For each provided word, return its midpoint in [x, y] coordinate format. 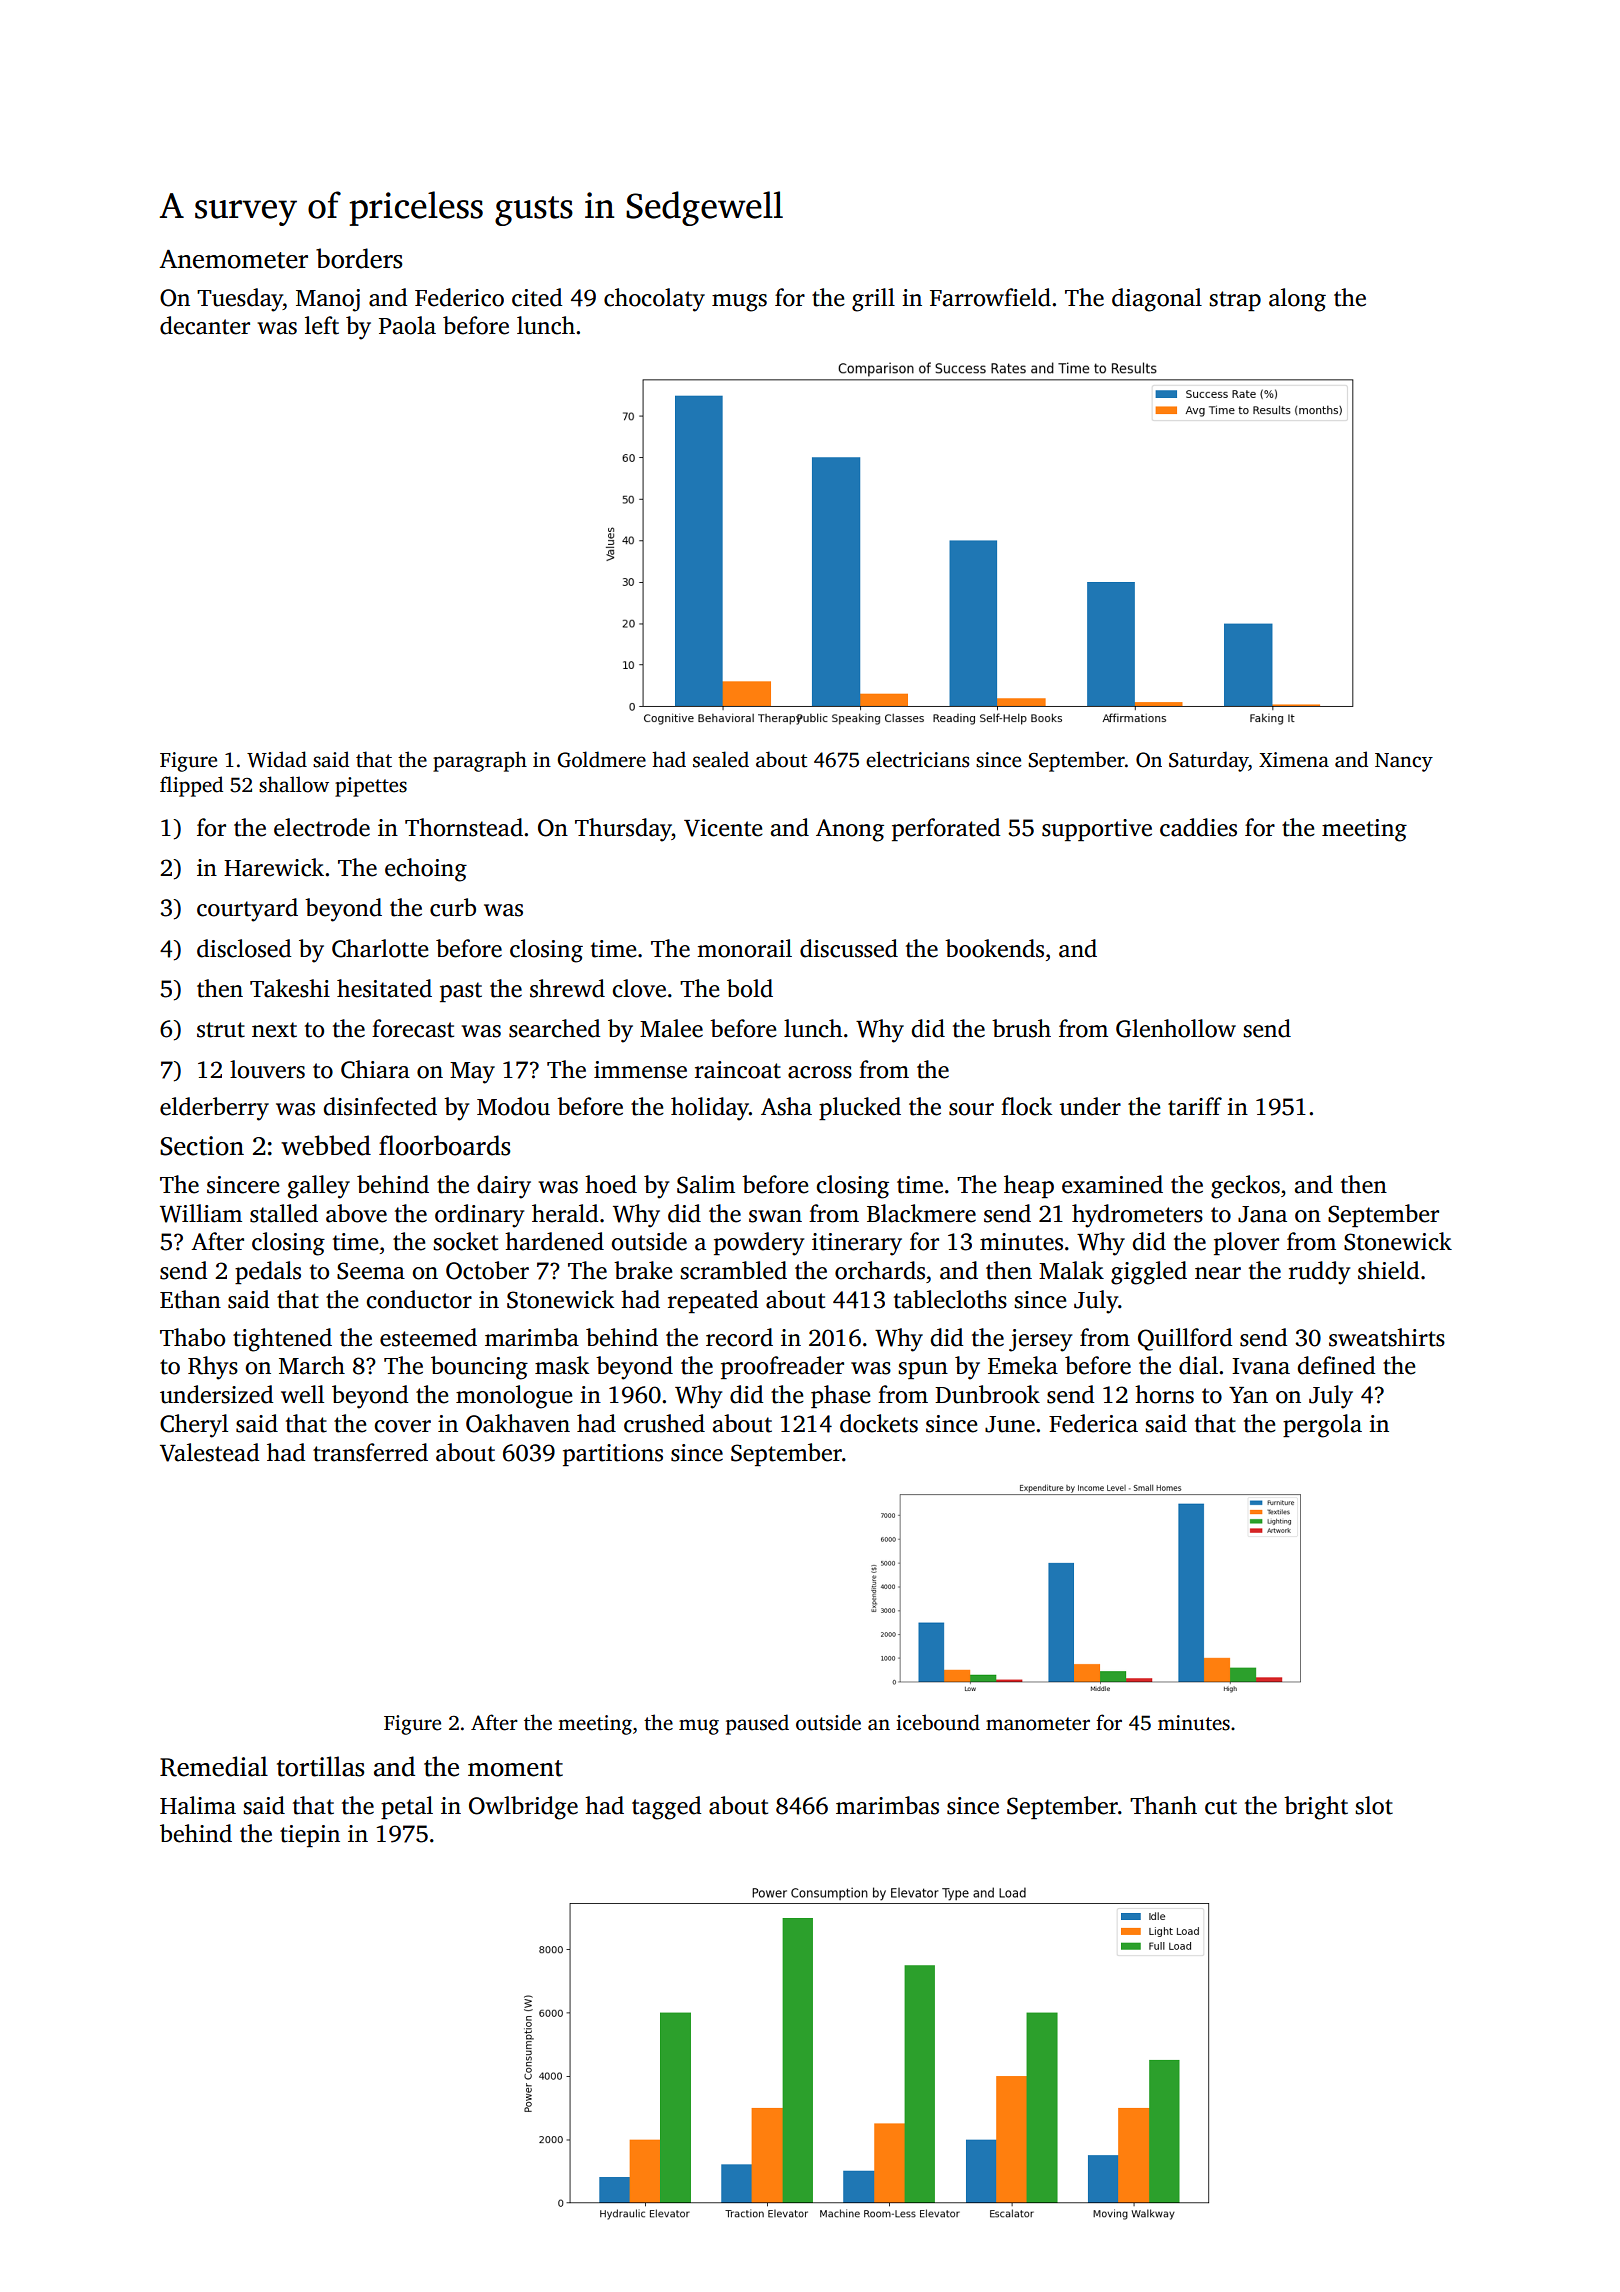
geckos [1245, 1187]
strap [1235, 301]
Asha [786, 1106]
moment [515, 1768]
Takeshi [290, 988]
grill [873, 300]
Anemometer [233, 259]
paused [757, 1724]
